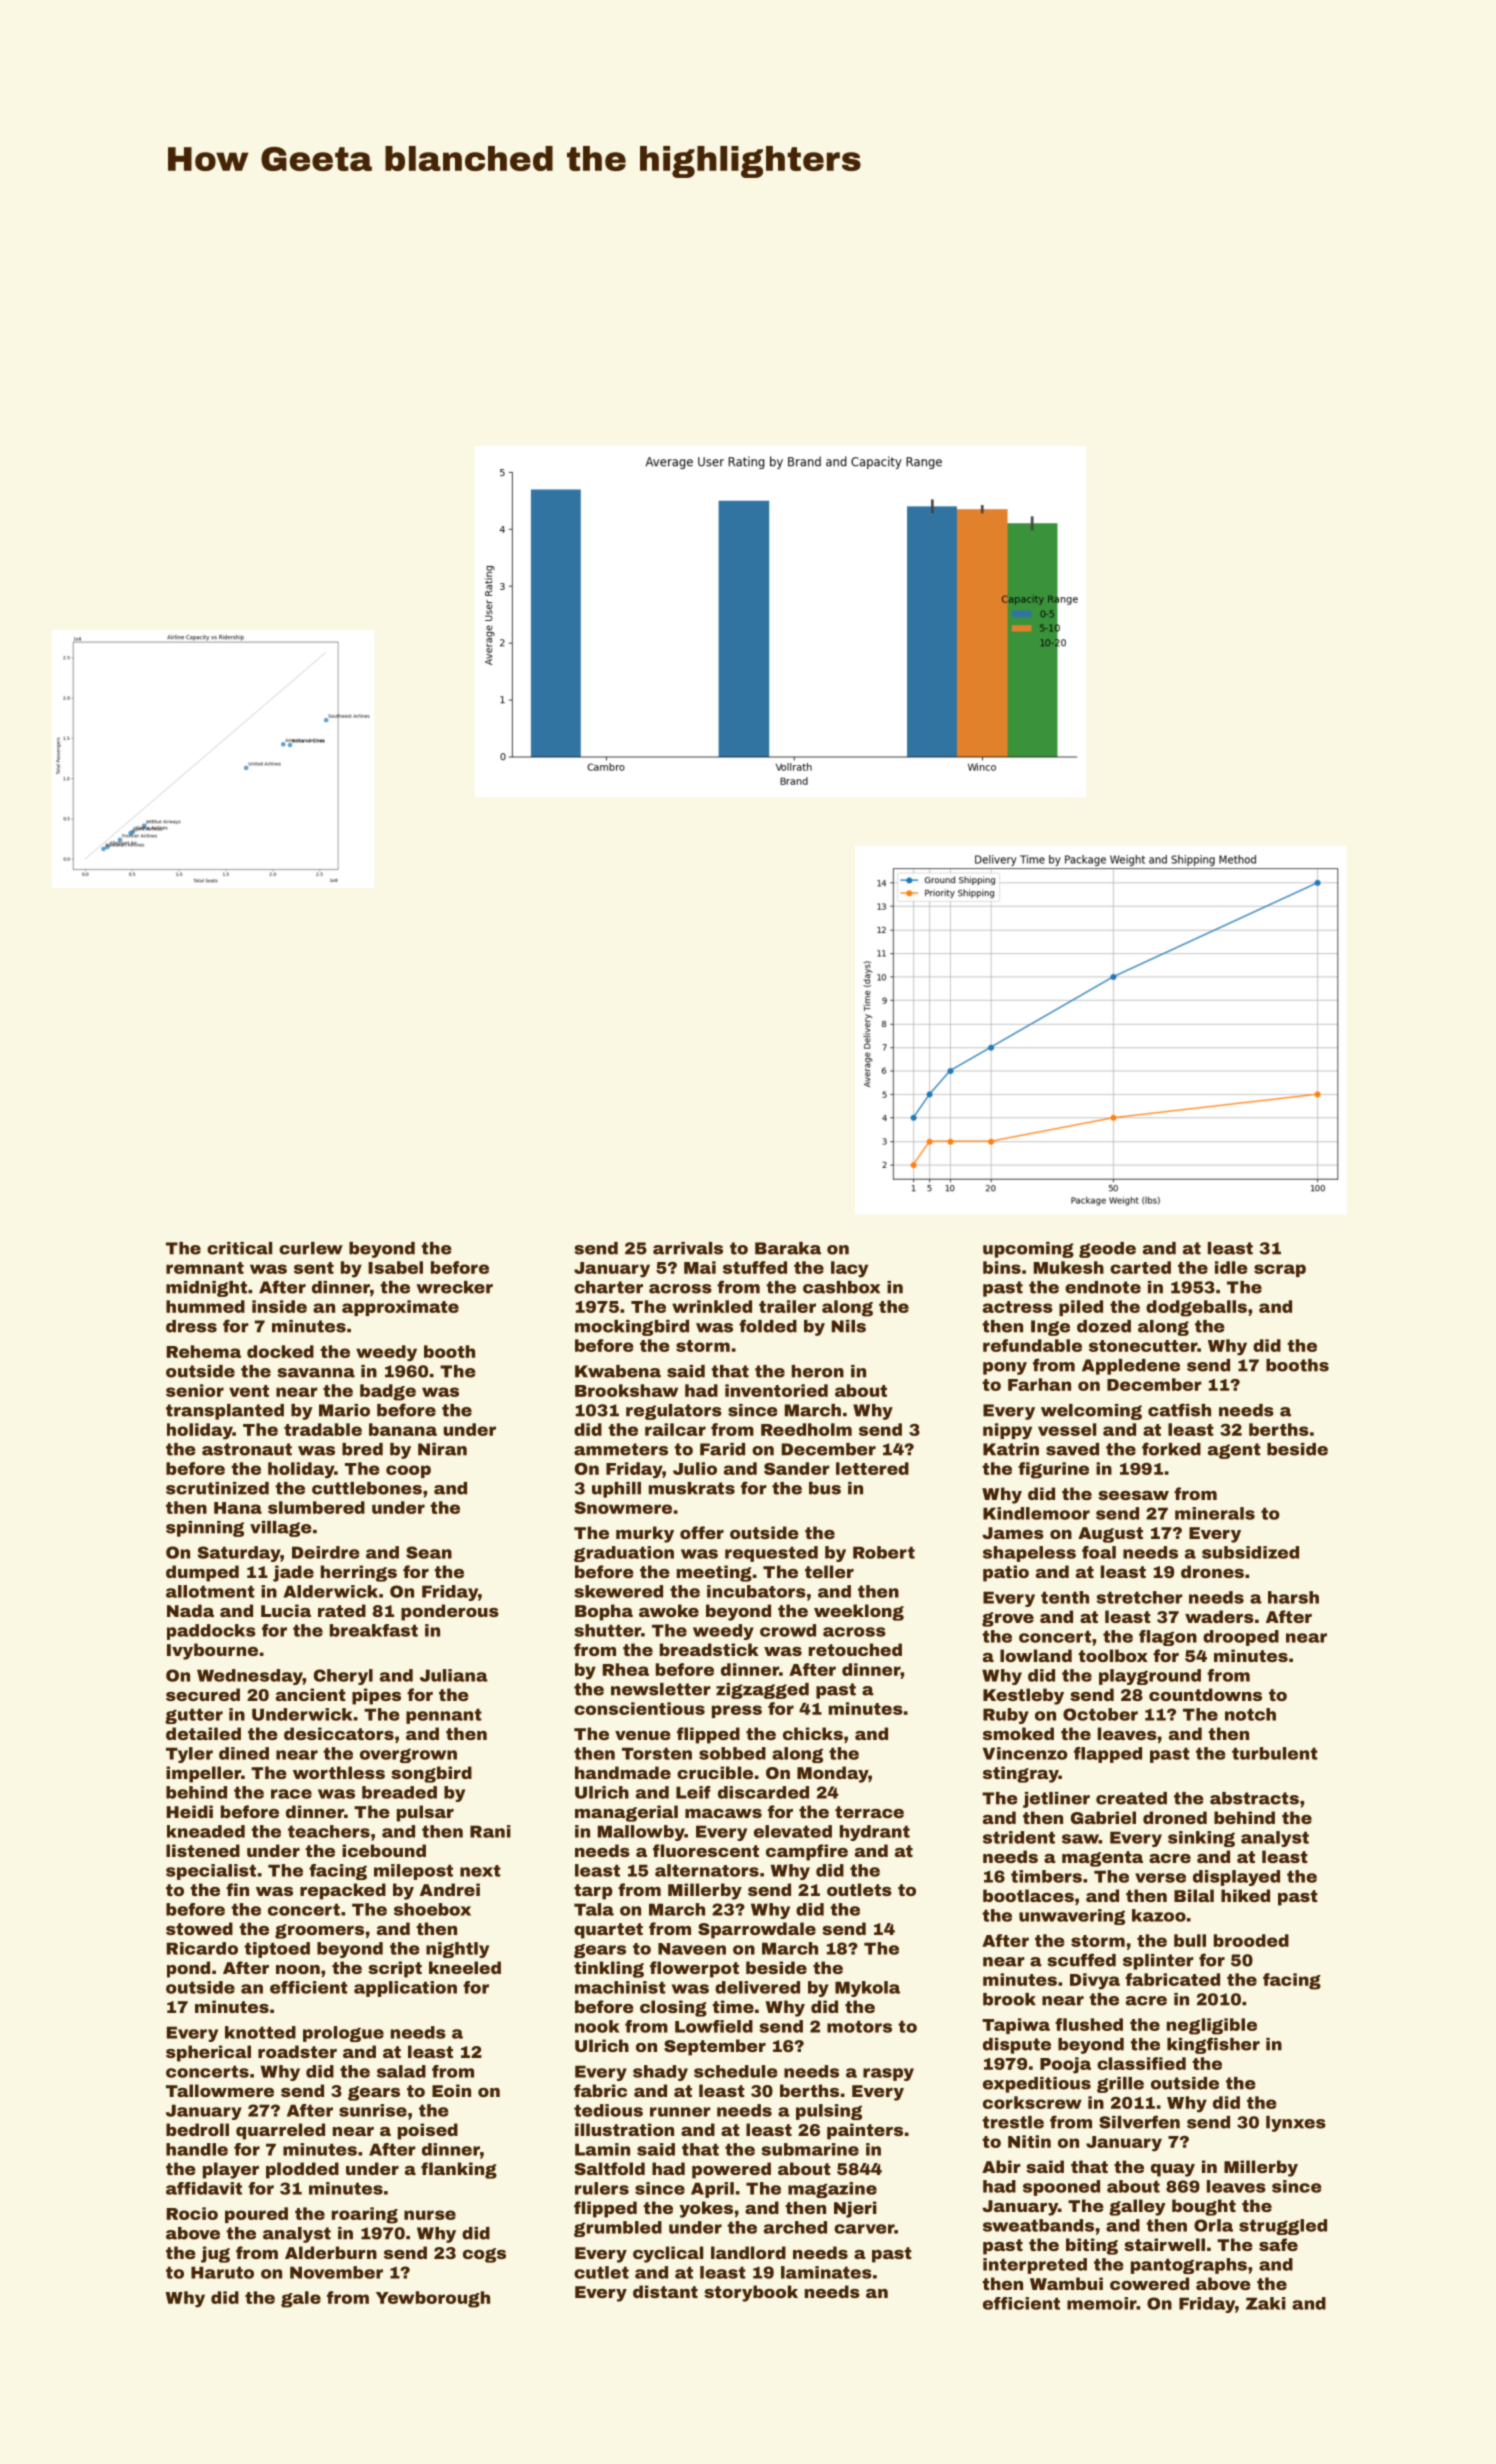 This document has width=1496, height=2464. What do you see at coordinates (709, 1649) in the document?
I see `breadstick` at bounding box center [709, 1649].
